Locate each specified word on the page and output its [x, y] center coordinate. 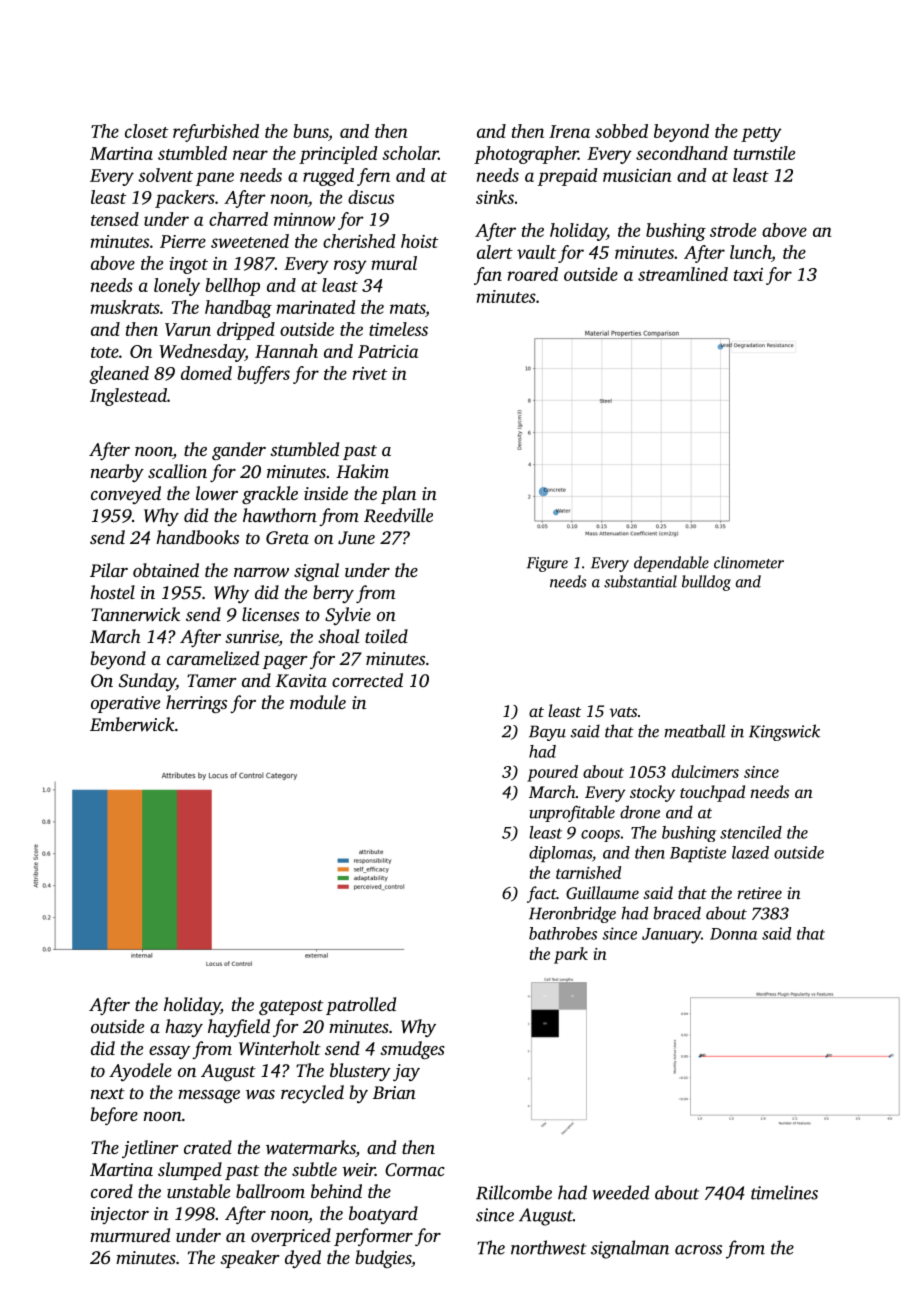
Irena [569, 131]
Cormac [415, 1170]
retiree [759, 893]
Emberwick [132, 724]
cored [112, 1191]
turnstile [764, 153]
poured [552, 773]
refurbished [216, 133]
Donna [733, 934]
